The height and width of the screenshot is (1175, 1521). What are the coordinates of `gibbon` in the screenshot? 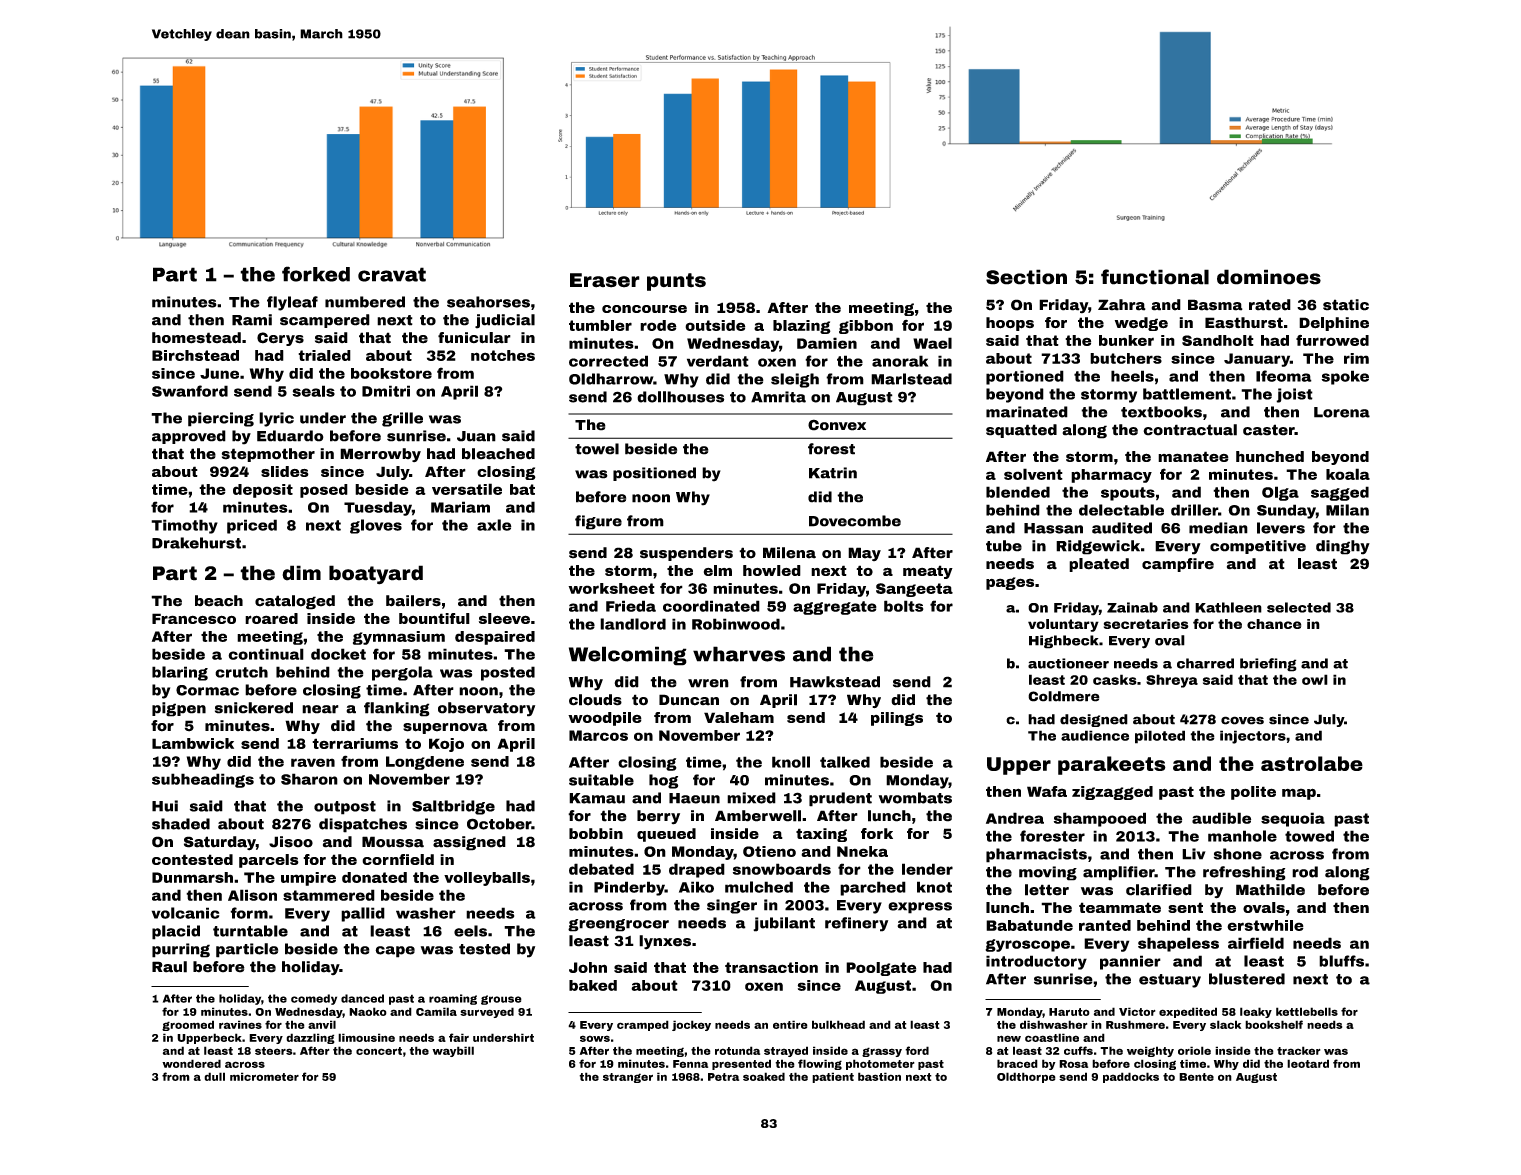 It's located at (866, 327).
